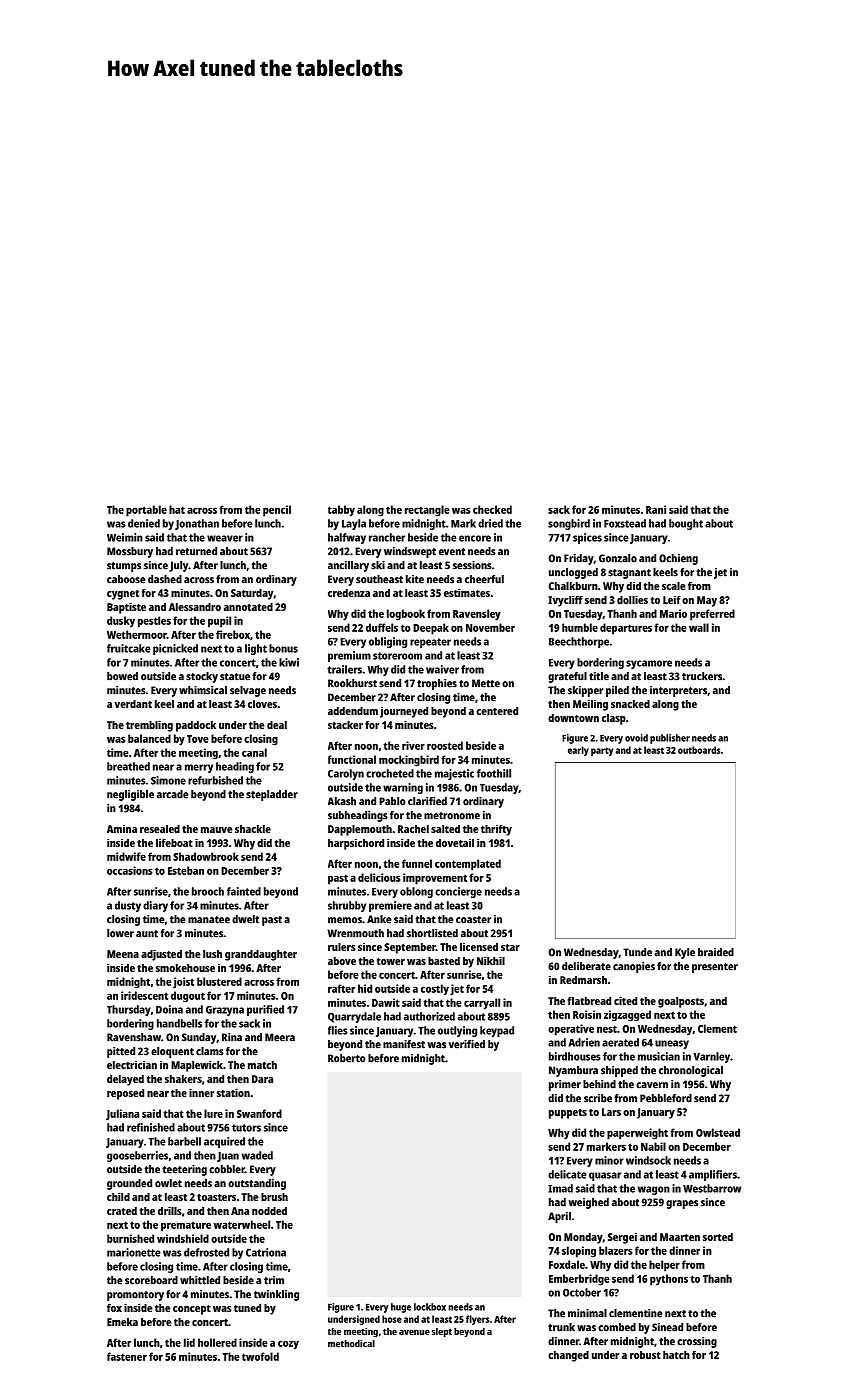 The image size is (849, 1400). What do you see at coordinates (248, 691) in the page?
I see `selvage` at bounding box center [248, 691].
